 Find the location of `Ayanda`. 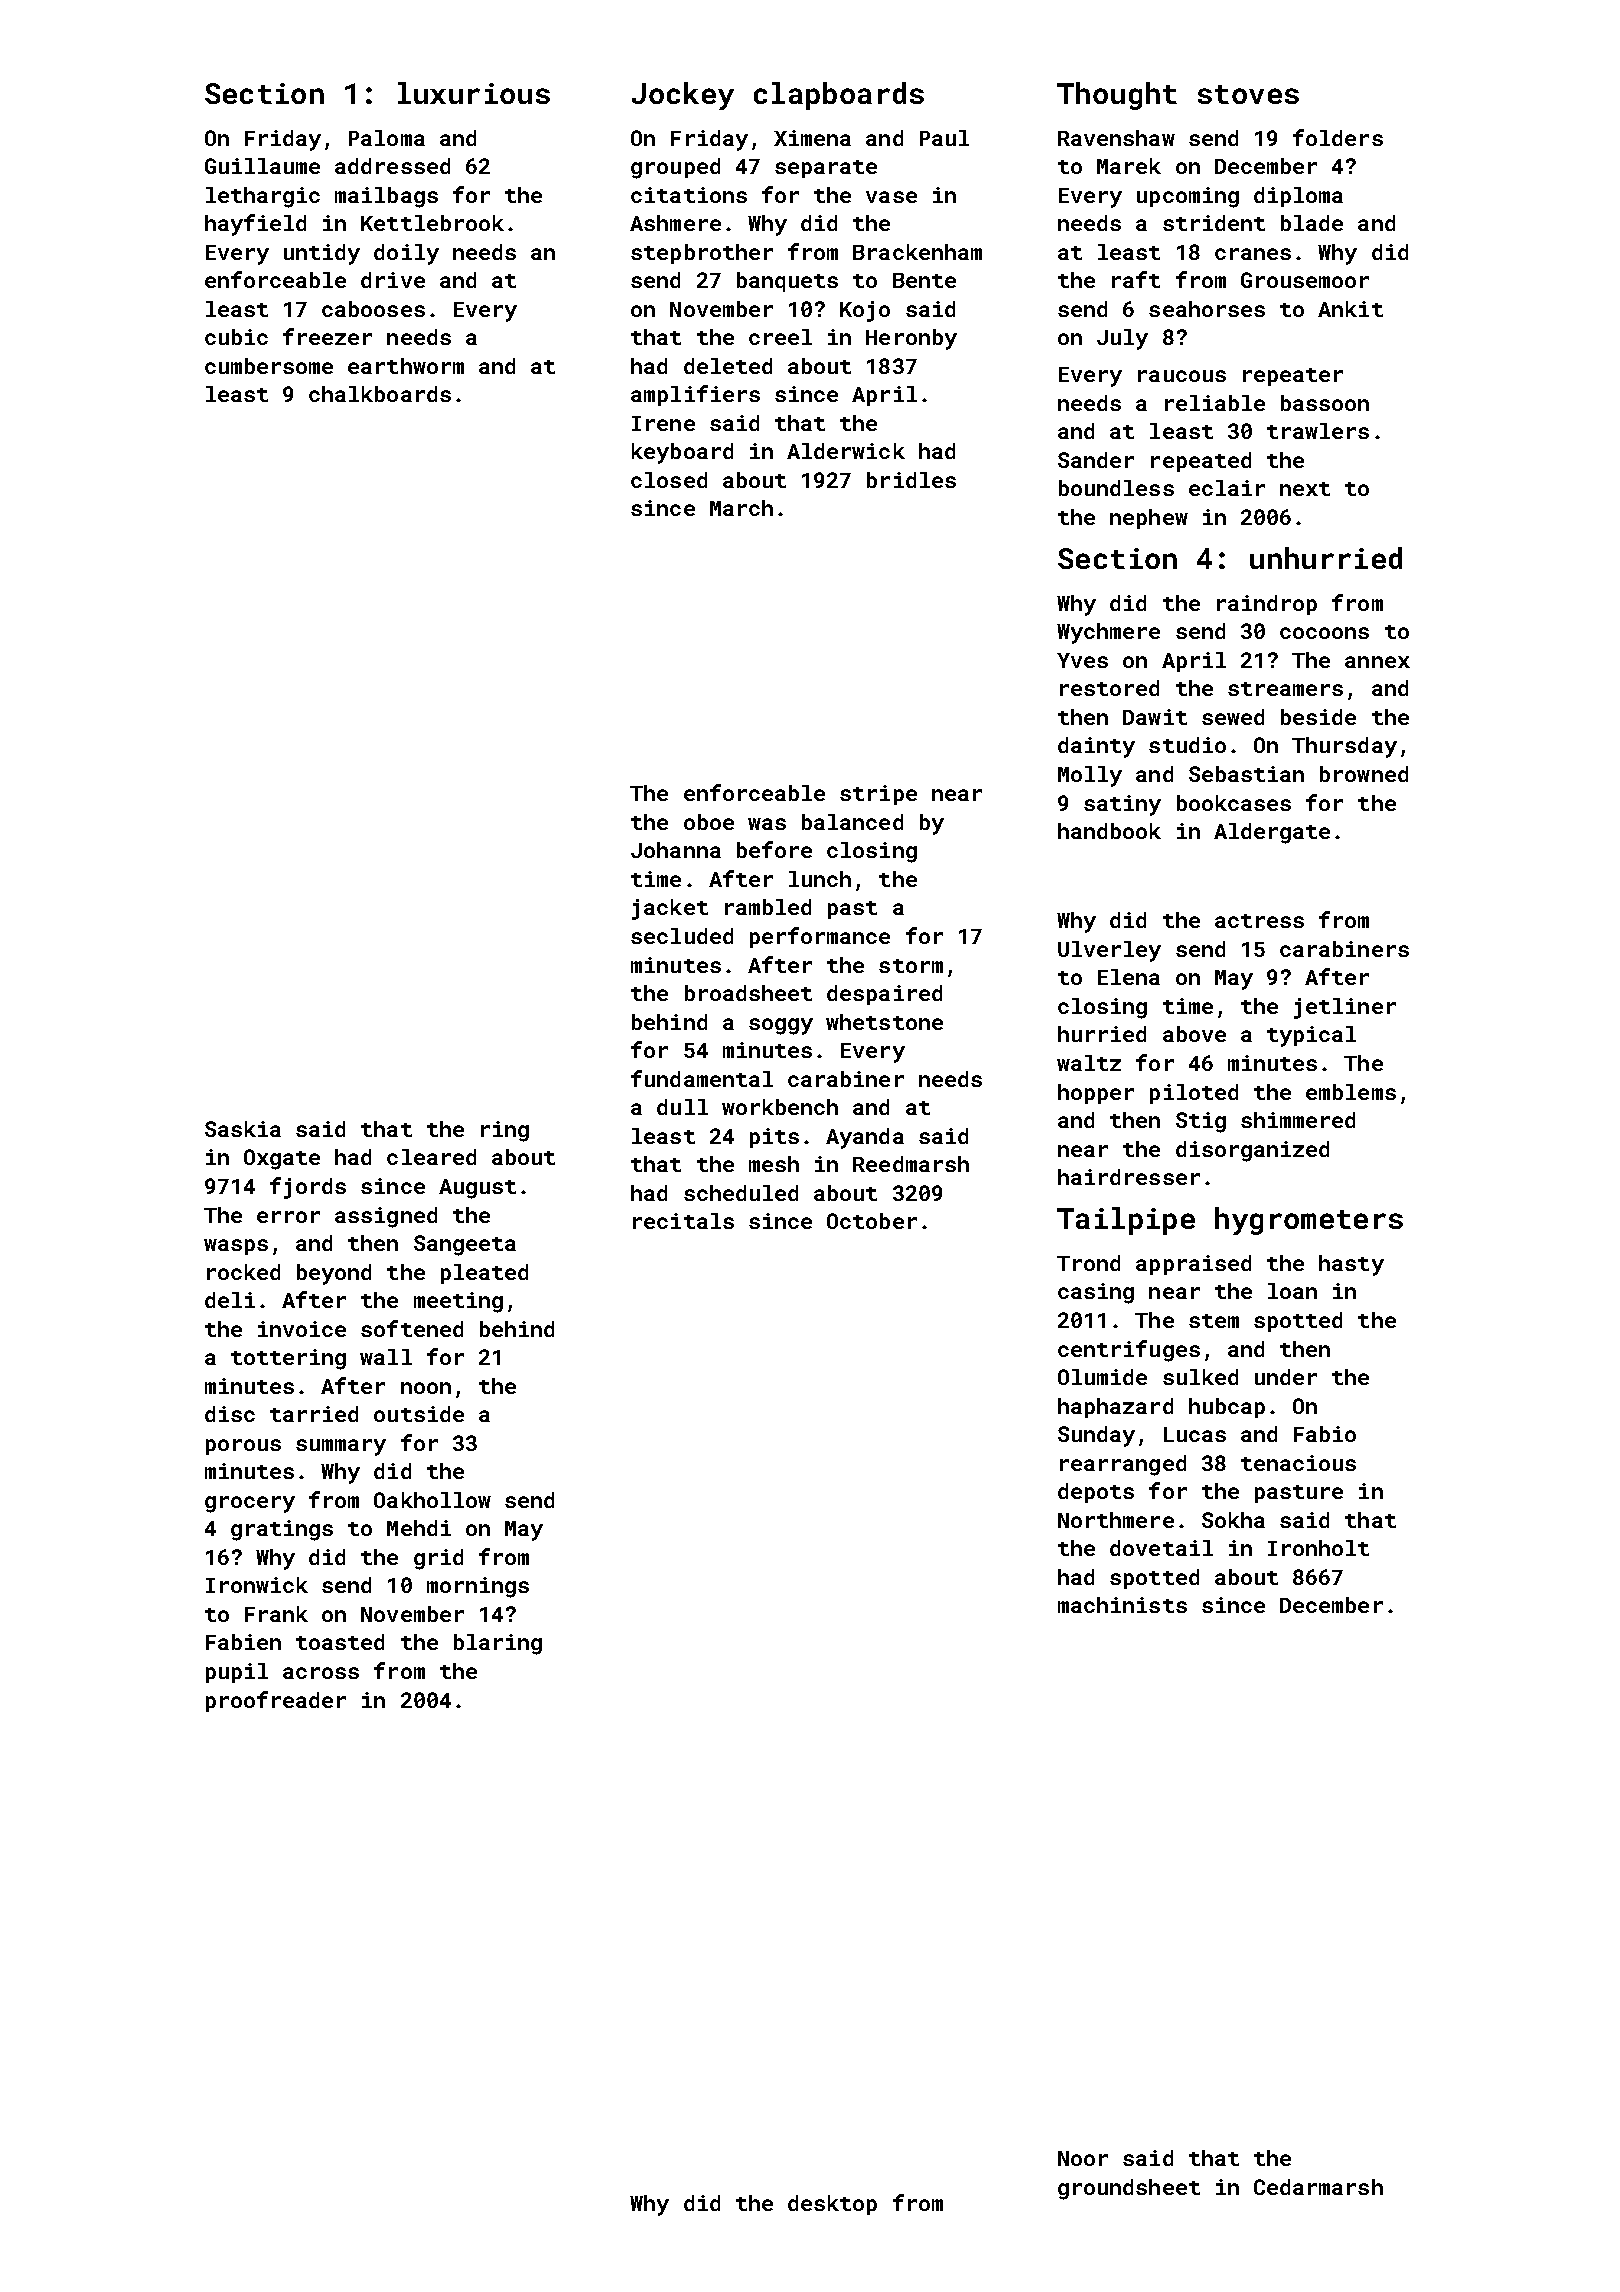

Ayanda is located at coordinates (865, 1138).
